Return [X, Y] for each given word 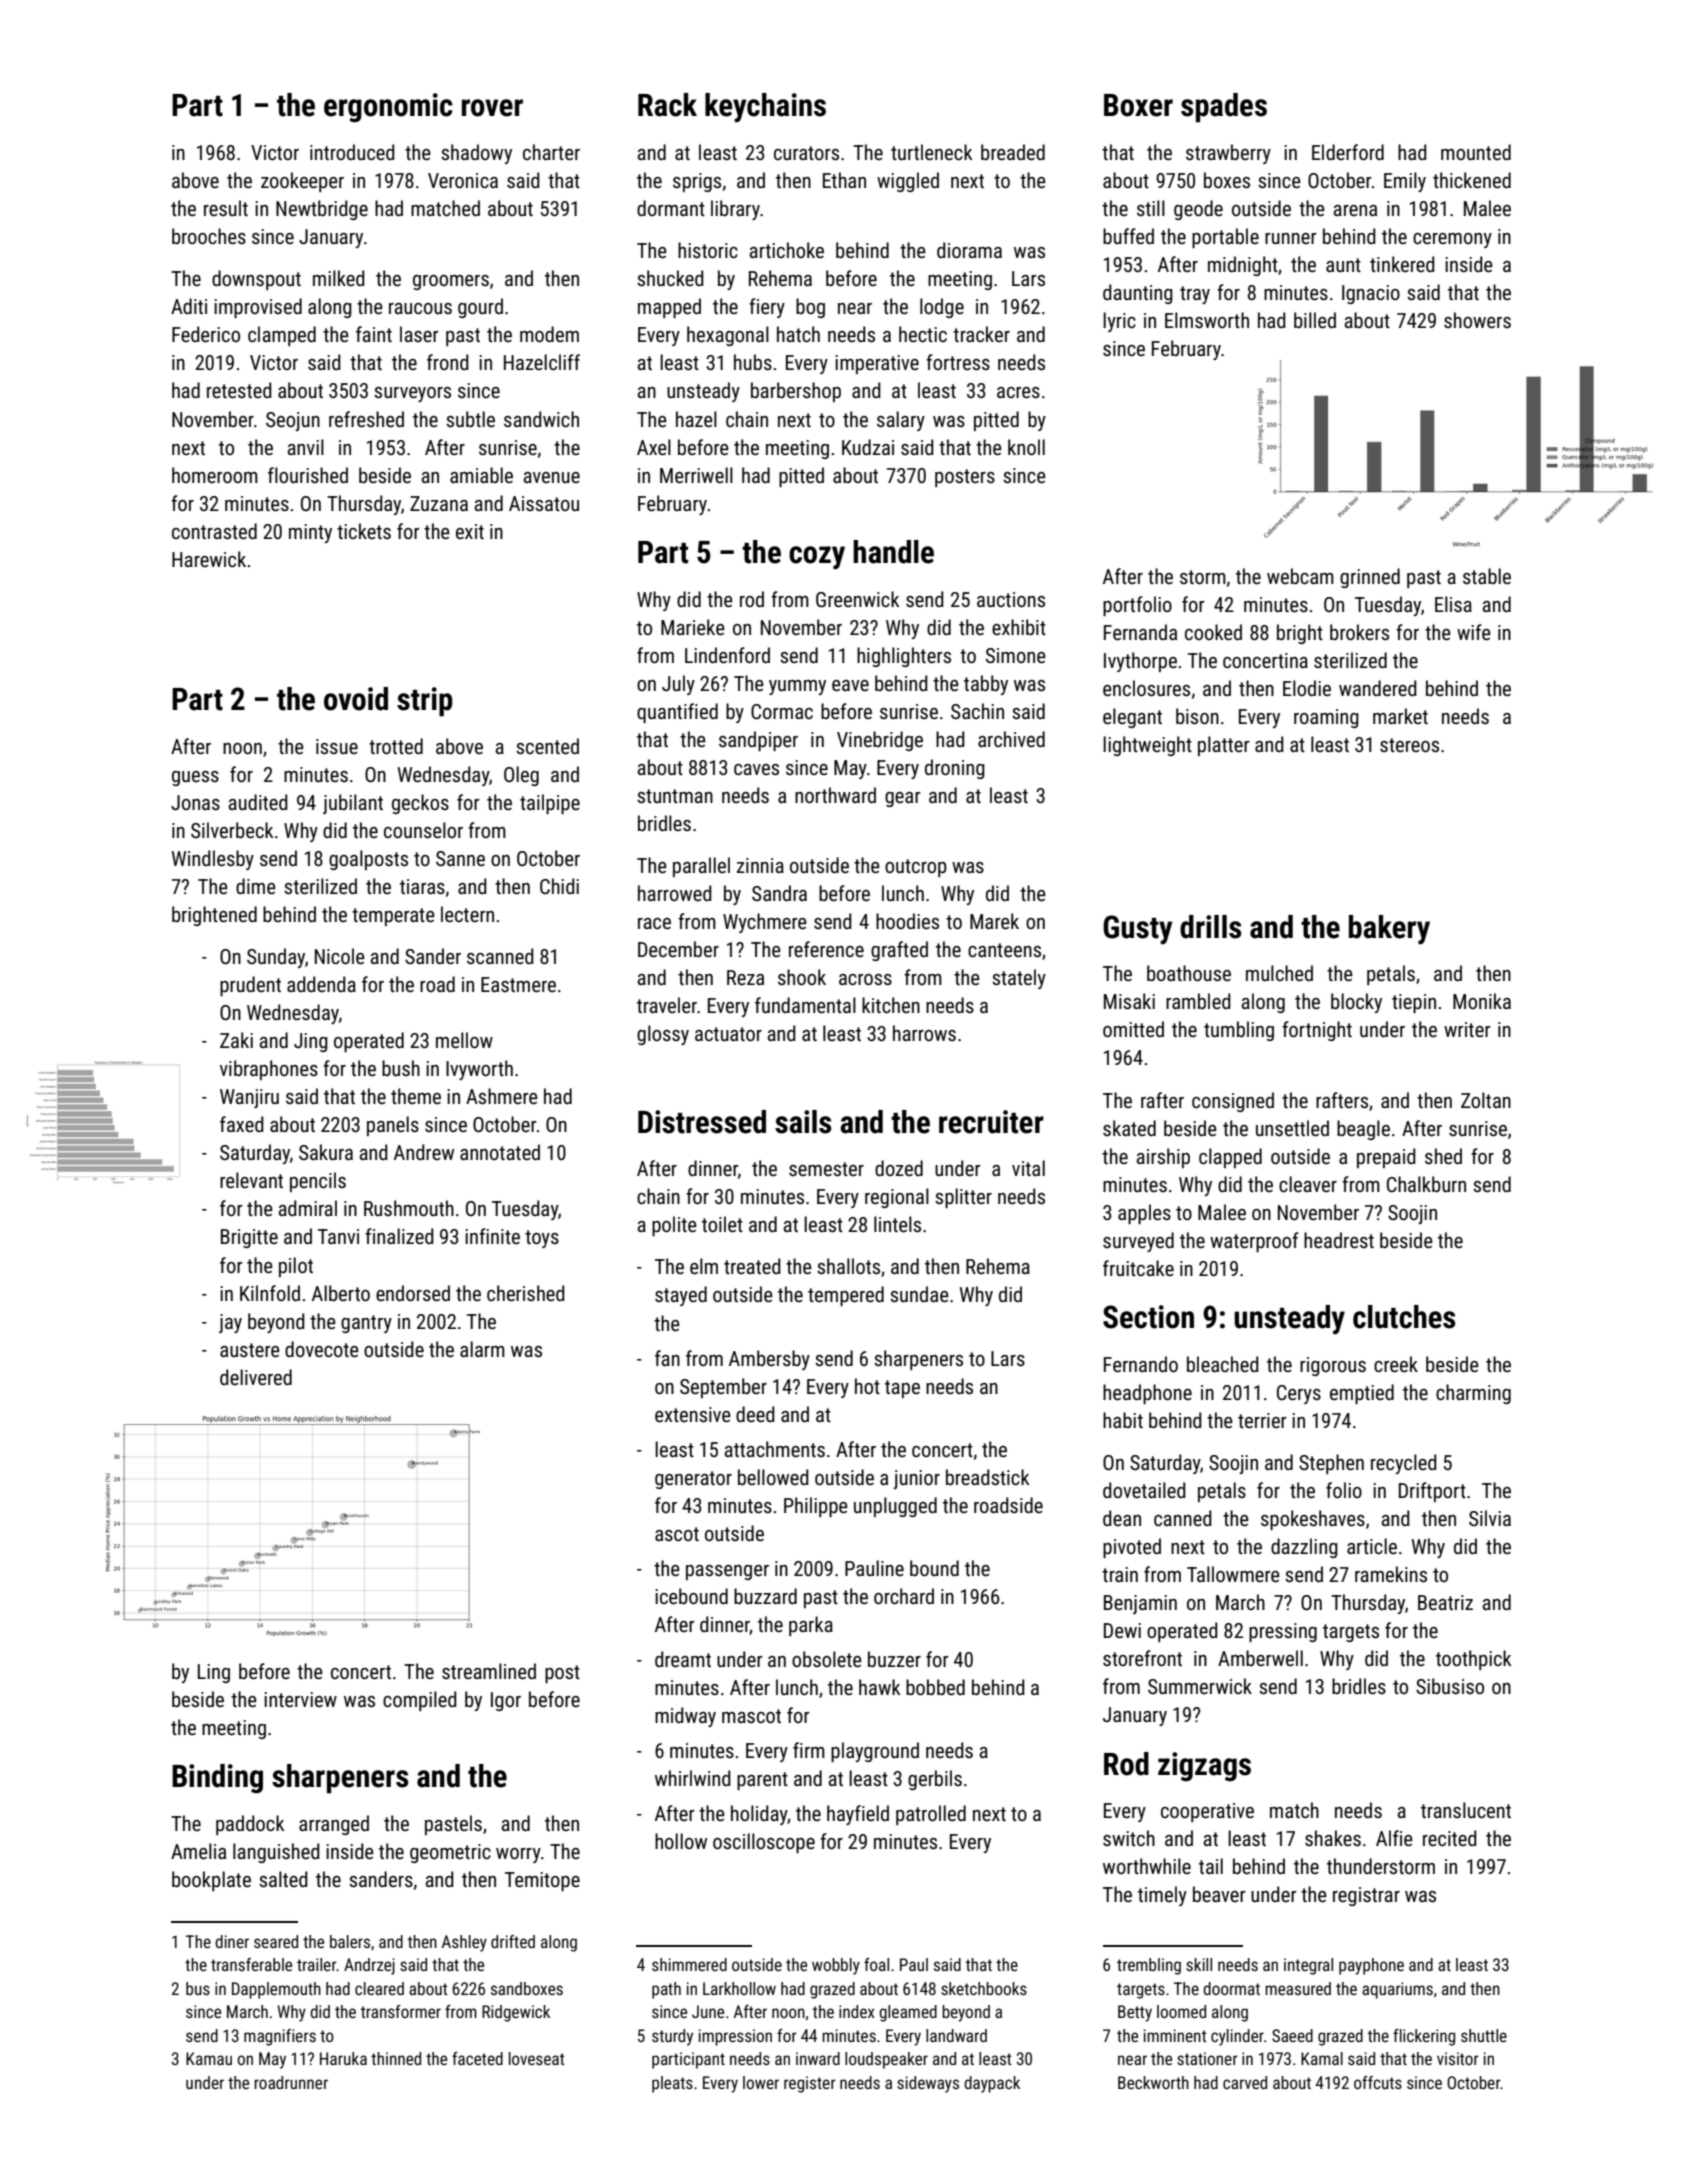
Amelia [198, 1851]
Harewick [209, 559]
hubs [753, 362]
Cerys [1299, 1394]
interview [300, 1699]
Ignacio [1371, 294]
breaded [1013, 152]
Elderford [1348, 152]
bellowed [773, 1477]
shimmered [689, 1964]
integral [1308, 1966]
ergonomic [388, 108]
